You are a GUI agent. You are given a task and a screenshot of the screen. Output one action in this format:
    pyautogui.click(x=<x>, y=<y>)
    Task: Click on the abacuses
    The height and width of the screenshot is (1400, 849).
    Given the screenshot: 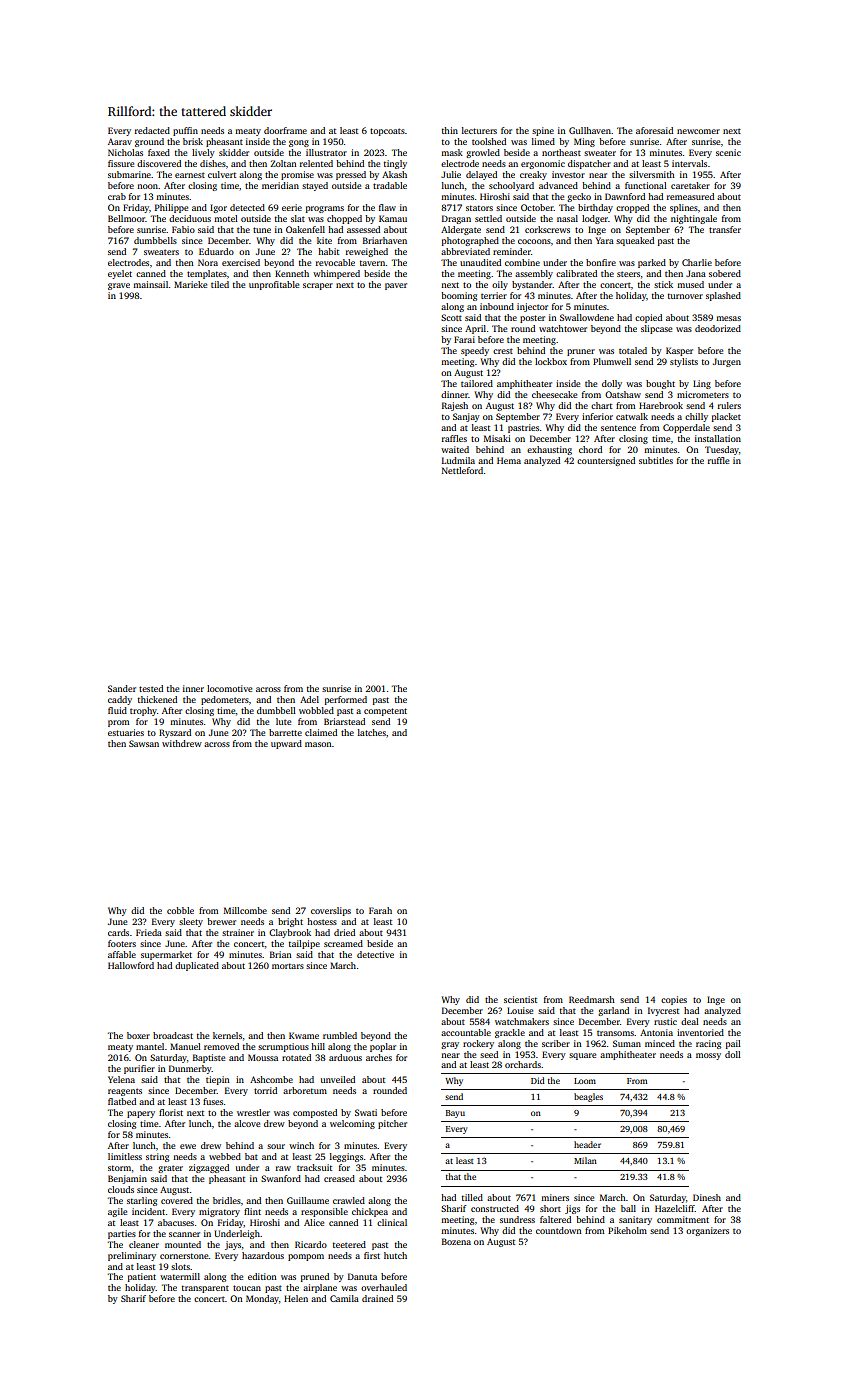 What is the action you would take?
    pyautogui.click(x=176, y=1222)
